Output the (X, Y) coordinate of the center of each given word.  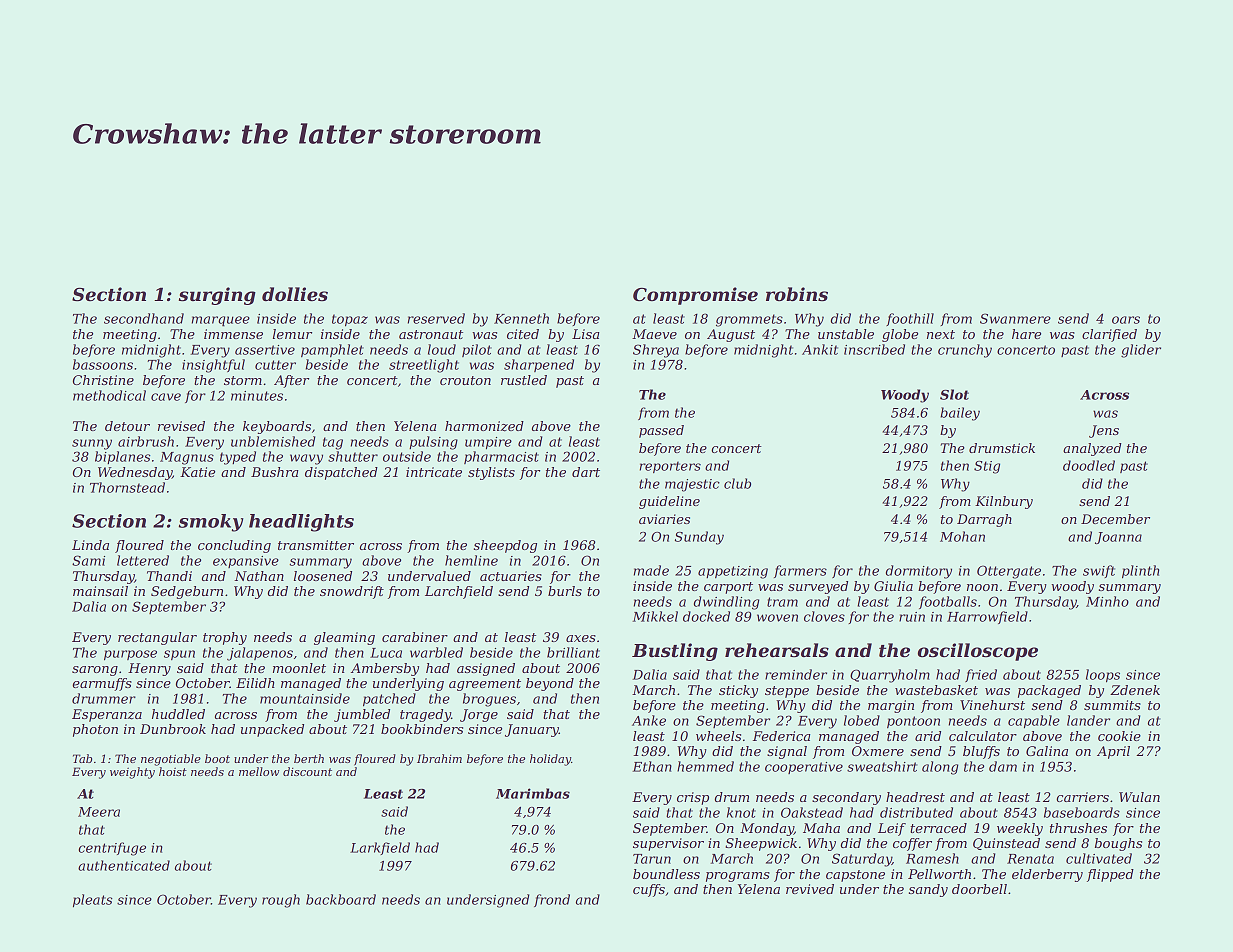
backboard (341, 899)
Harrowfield (987, 617)
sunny (92, 444)
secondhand (144, 318)
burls (565, 591)
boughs (1118, 844)
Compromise (695, 296)
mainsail (100, 591)
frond (552, 900)
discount (307, 771)
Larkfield (380, 848)
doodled (1089, 465)
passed (661, 431)
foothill (910, 319)
